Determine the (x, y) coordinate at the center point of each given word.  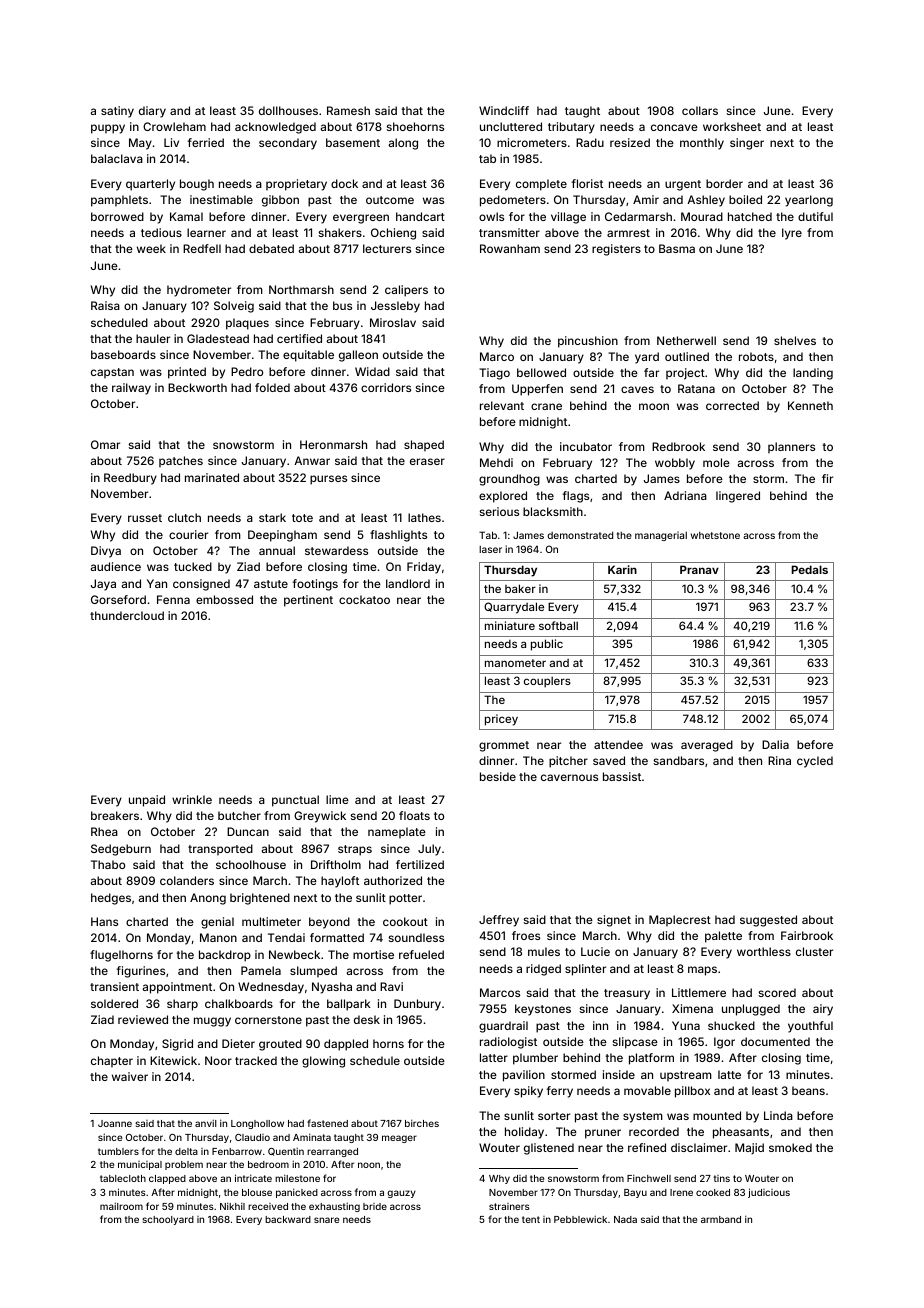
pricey (501, 720)
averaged (707, 746)
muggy (212, 1022)
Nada (625, 1219)
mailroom (121, 1206)
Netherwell (686, 340)
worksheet (732, 126)
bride (375, 1206)
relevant (502, 405)
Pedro (247, 371)
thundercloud (127, 615)
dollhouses (288, 110)
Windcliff (504, 110)
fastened (327, 1123)
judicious (769, 1193)
